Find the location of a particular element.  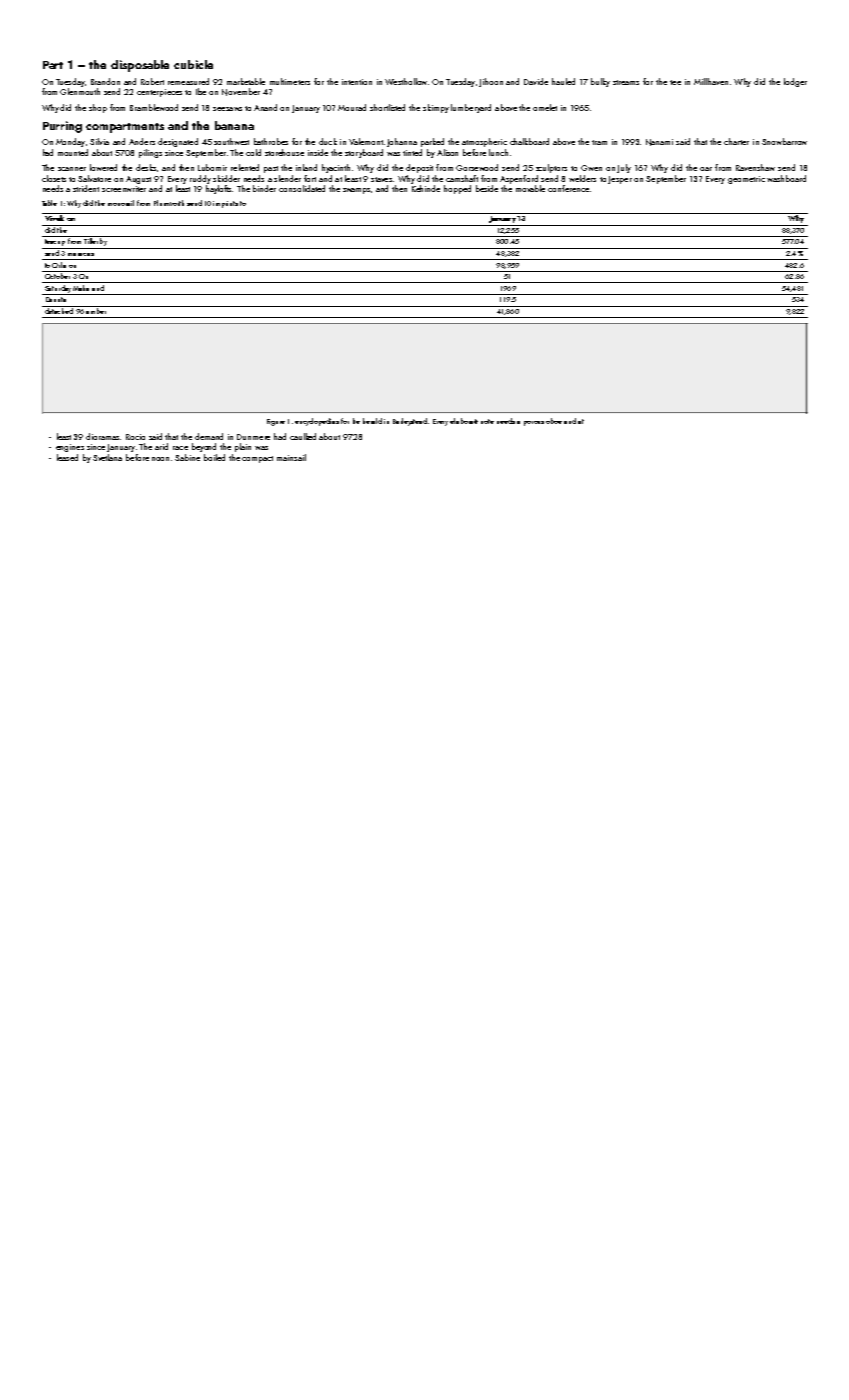

Ravenshaw is located at coordinates (755, 167).
